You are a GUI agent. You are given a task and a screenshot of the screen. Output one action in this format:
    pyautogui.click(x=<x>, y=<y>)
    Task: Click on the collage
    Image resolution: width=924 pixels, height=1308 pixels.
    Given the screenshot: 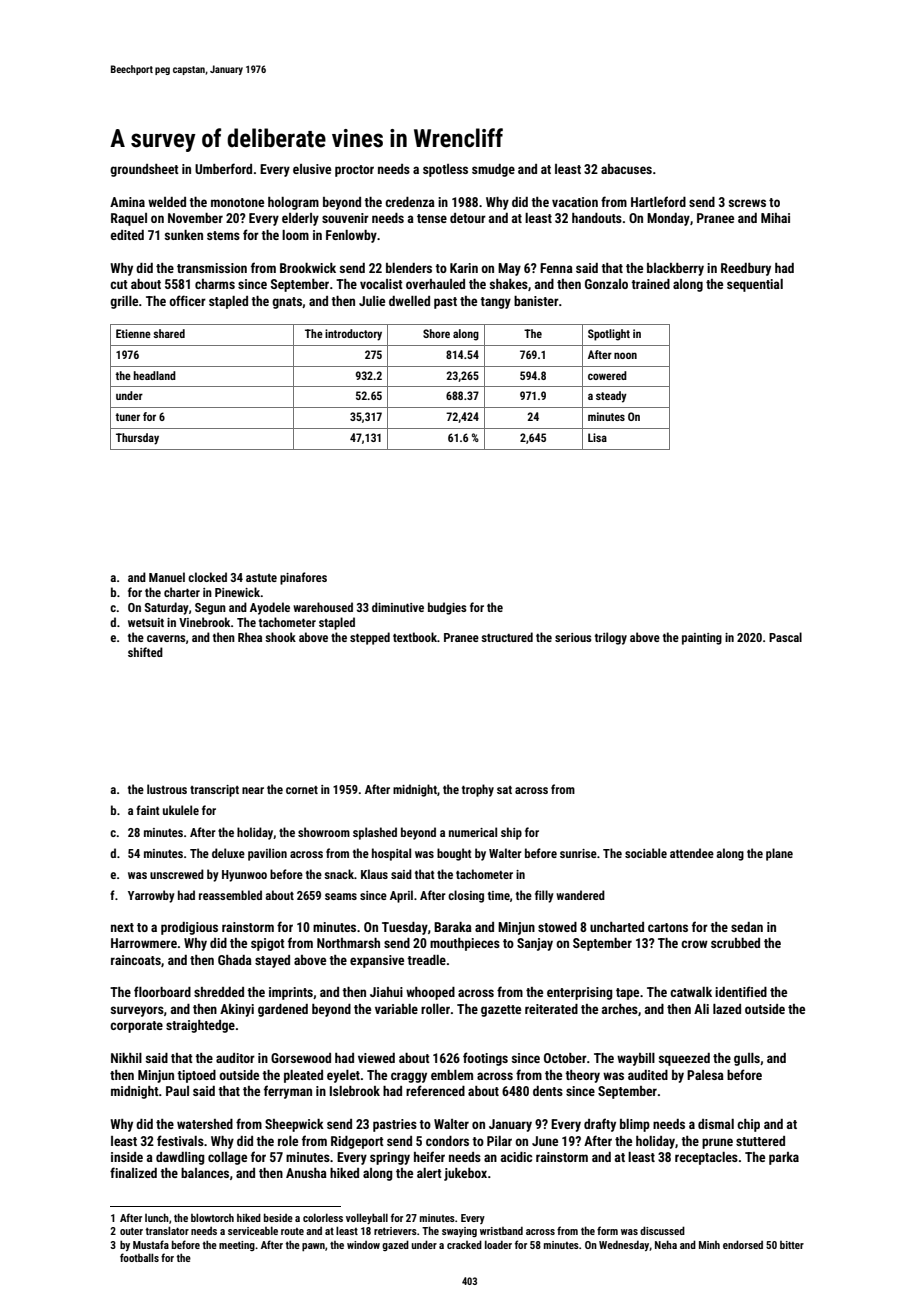 What is the action you would take?
    pyautogui.click(x=227, y=1158)
